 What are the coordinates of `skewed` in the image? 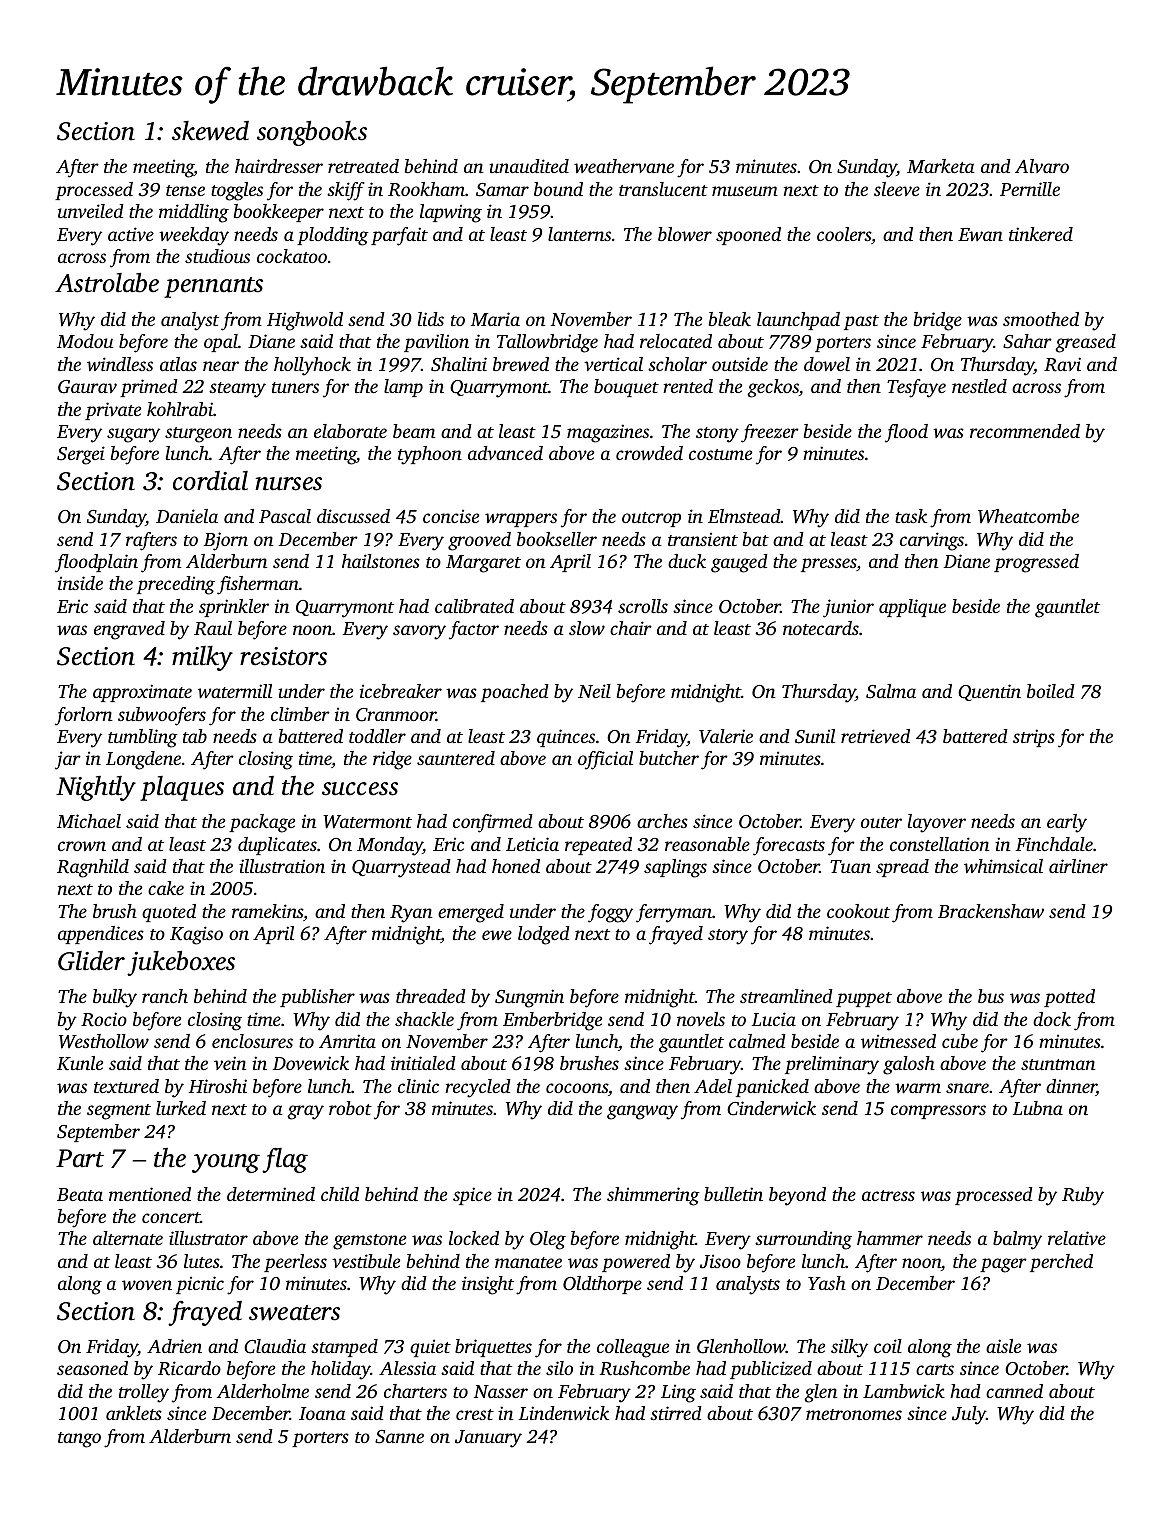 It's located at (210, 131).
